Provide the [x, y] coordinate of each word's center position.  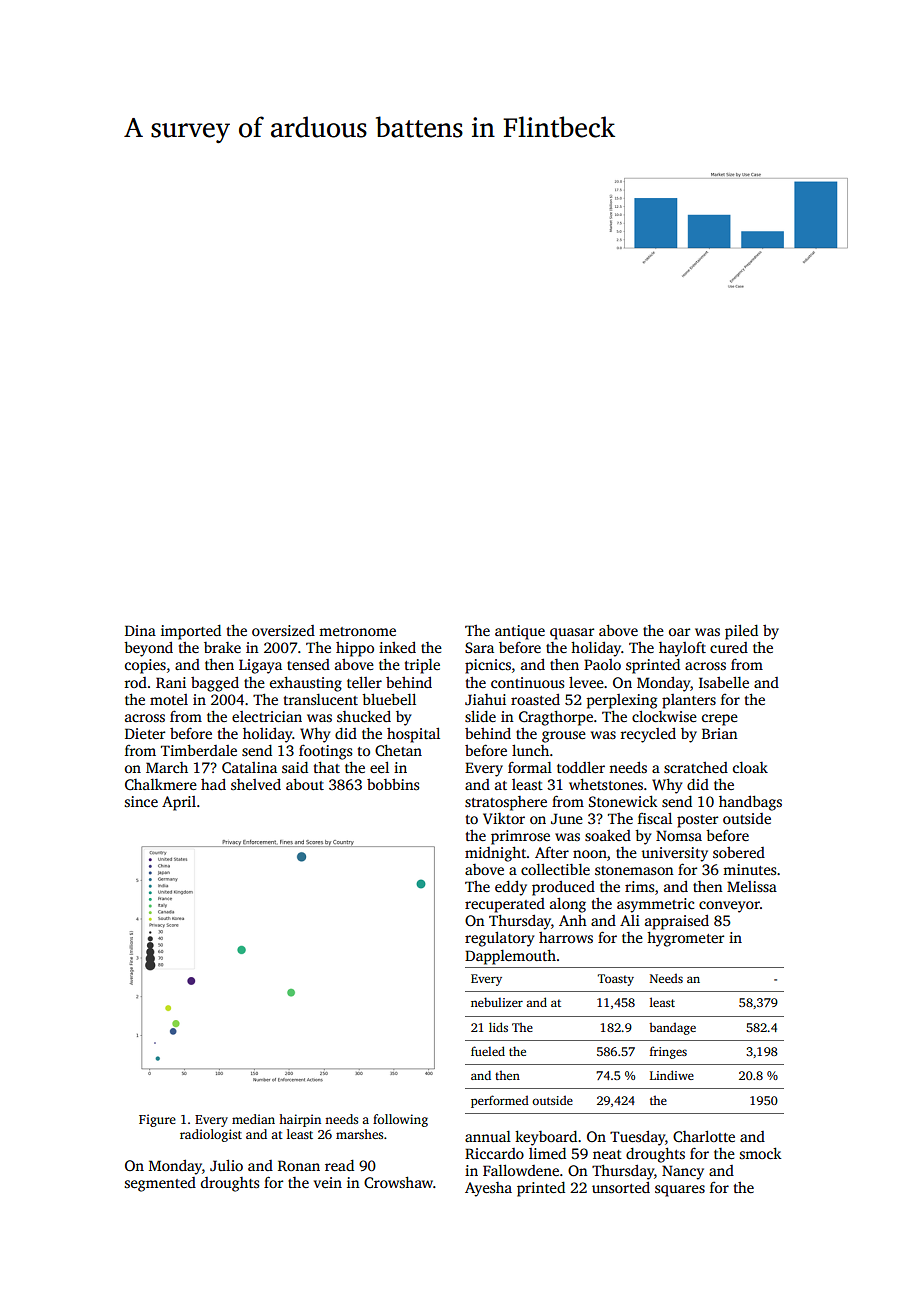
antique [520, 632]
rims [639, 886]
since [141, 801]
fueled [488, 1051]
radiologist [211, 1135]
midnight [496, 854]
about [305, 784]
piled [741, 632]
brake [222, 647]
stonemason [634, 870]
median [253, 1119]
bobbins [393, 784]
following [400, 1120]
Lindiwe [672, 1075]
